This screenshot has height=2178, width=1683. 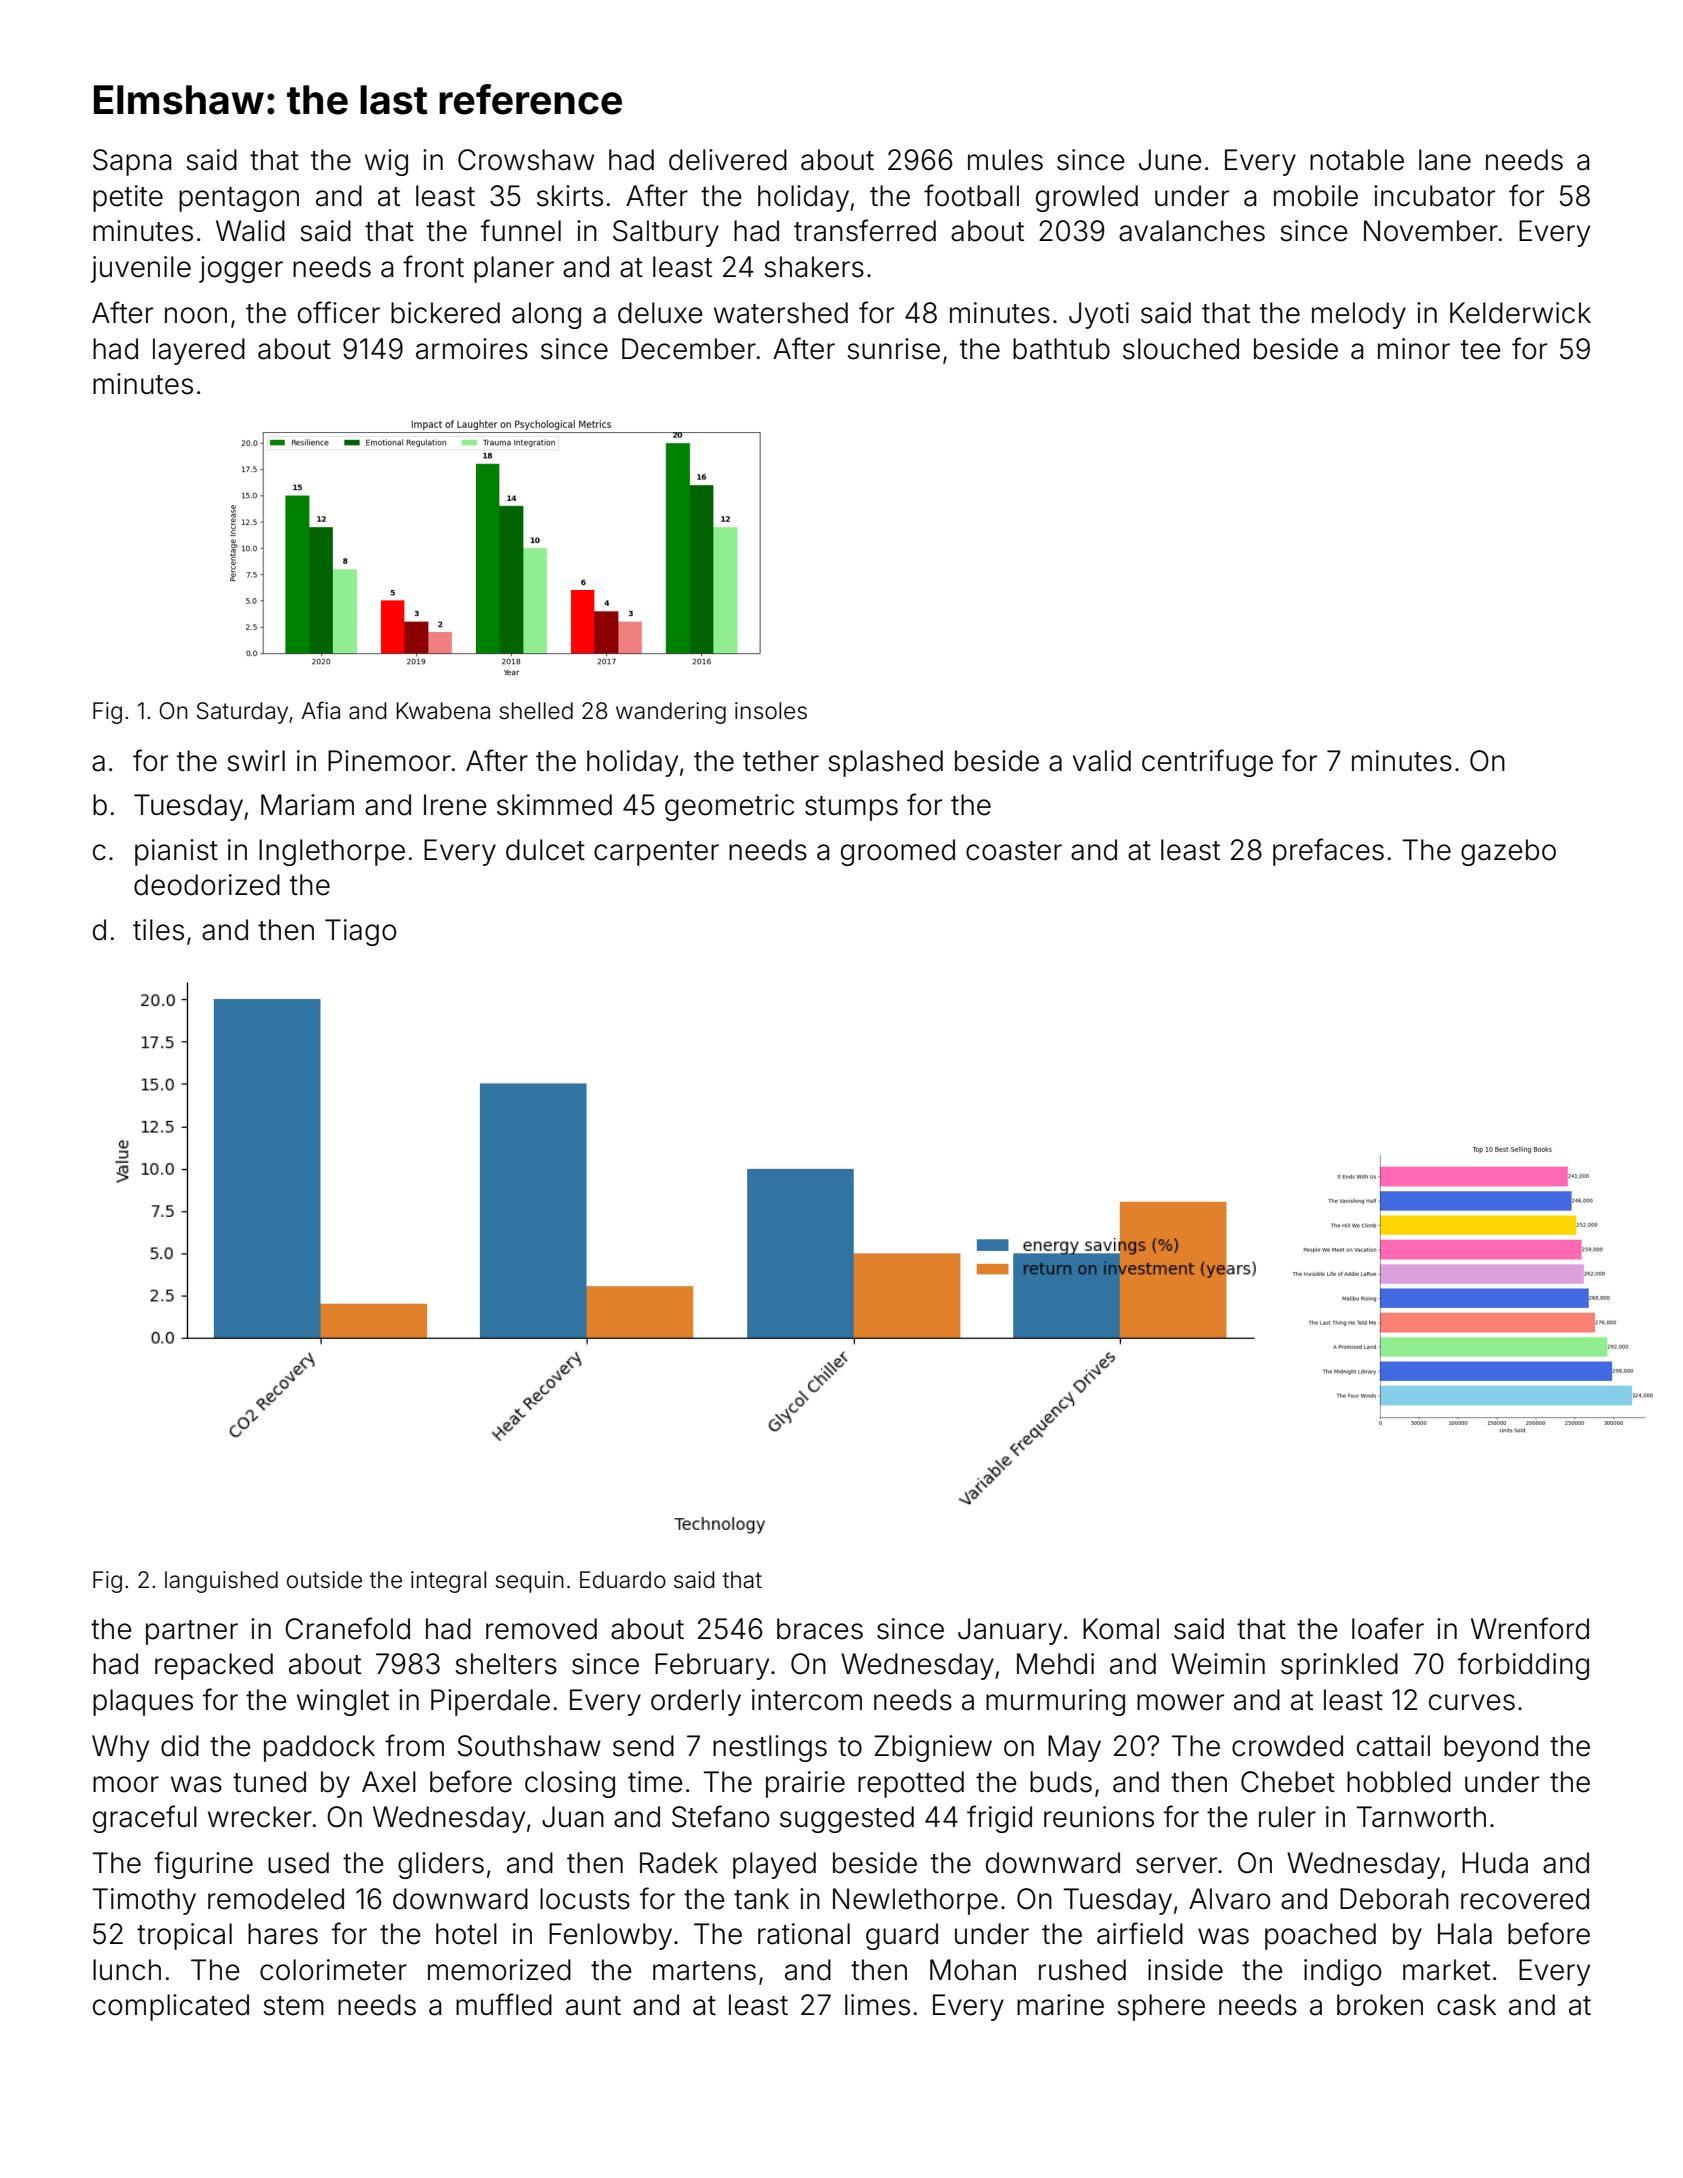 What do you see at coordinates (221, 1582) in the screenshot?
I see `languished` at bounding box center [221, 1582].
